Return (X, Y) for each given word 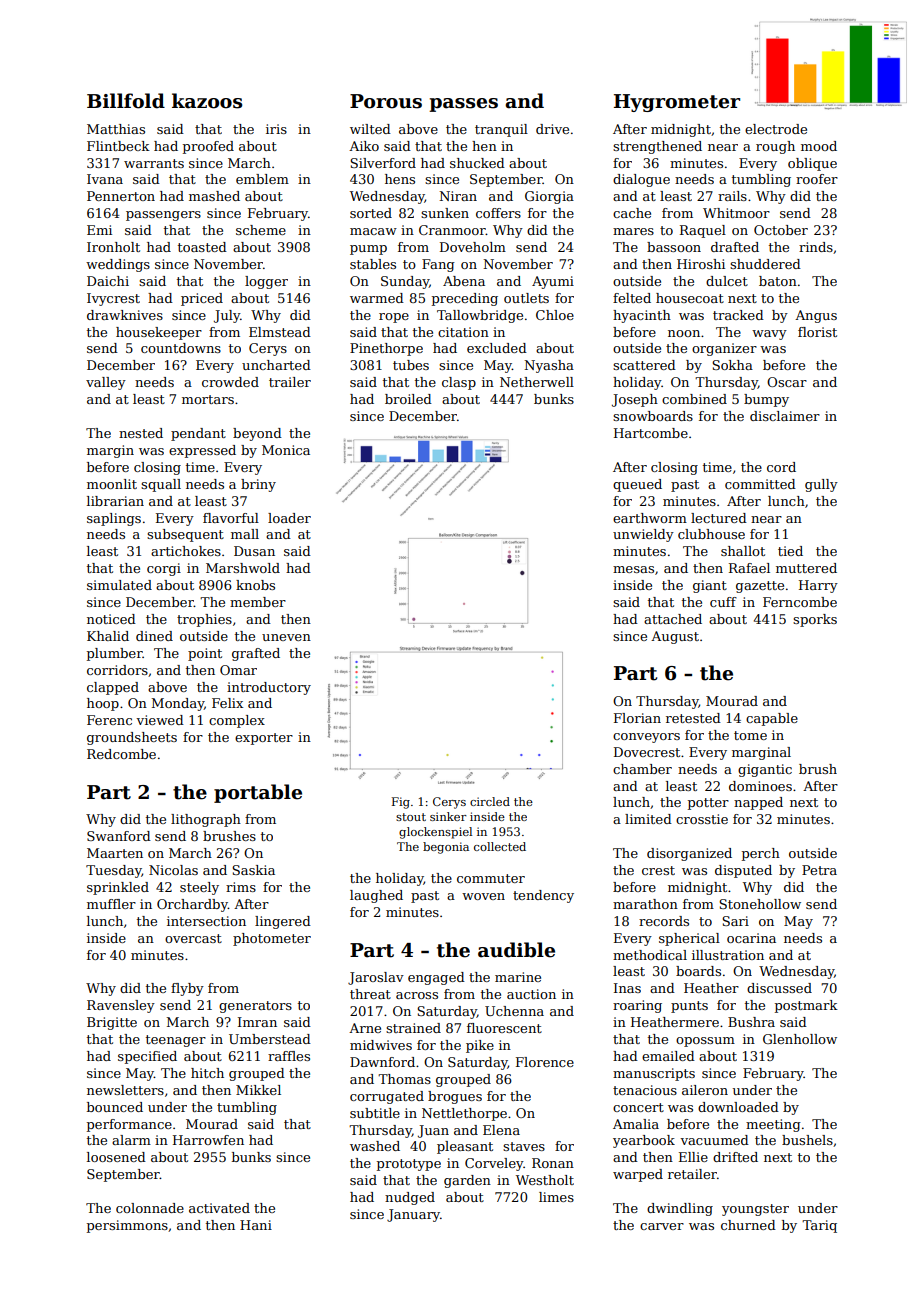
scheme (261, 230)
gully (821, 485)
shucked (477, 163)
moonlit (112, 484)
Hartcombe (651, 433)
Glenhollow (800, 1039)
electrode (776, 129)
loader (289, 518)
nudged (410, 1198)
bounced (115, 1107)
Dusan (254, 551)
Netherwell (537, 382)
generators (255, 1007)
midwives (381, 1045)
